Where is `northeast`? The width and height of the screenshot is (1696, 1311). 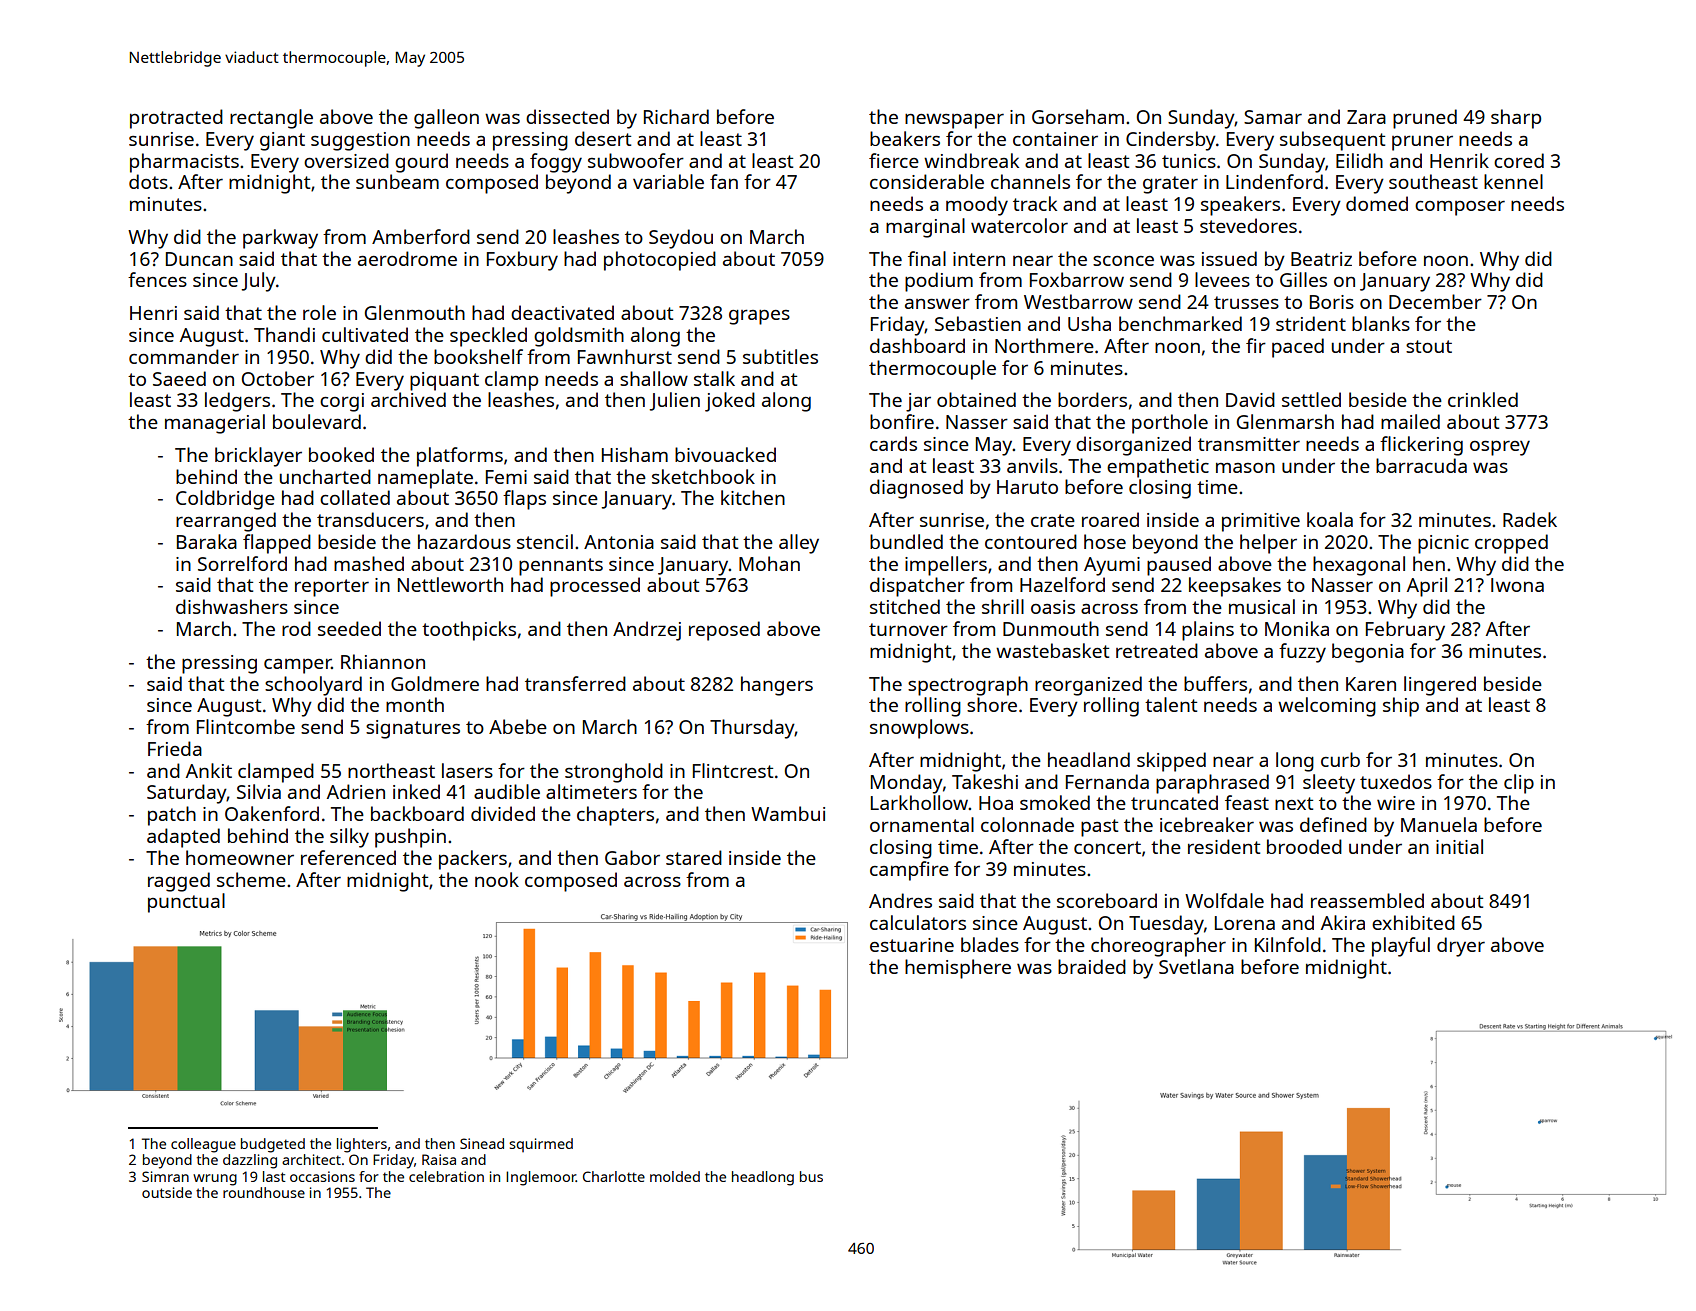
northeast is located at coordinates (391, 770).
